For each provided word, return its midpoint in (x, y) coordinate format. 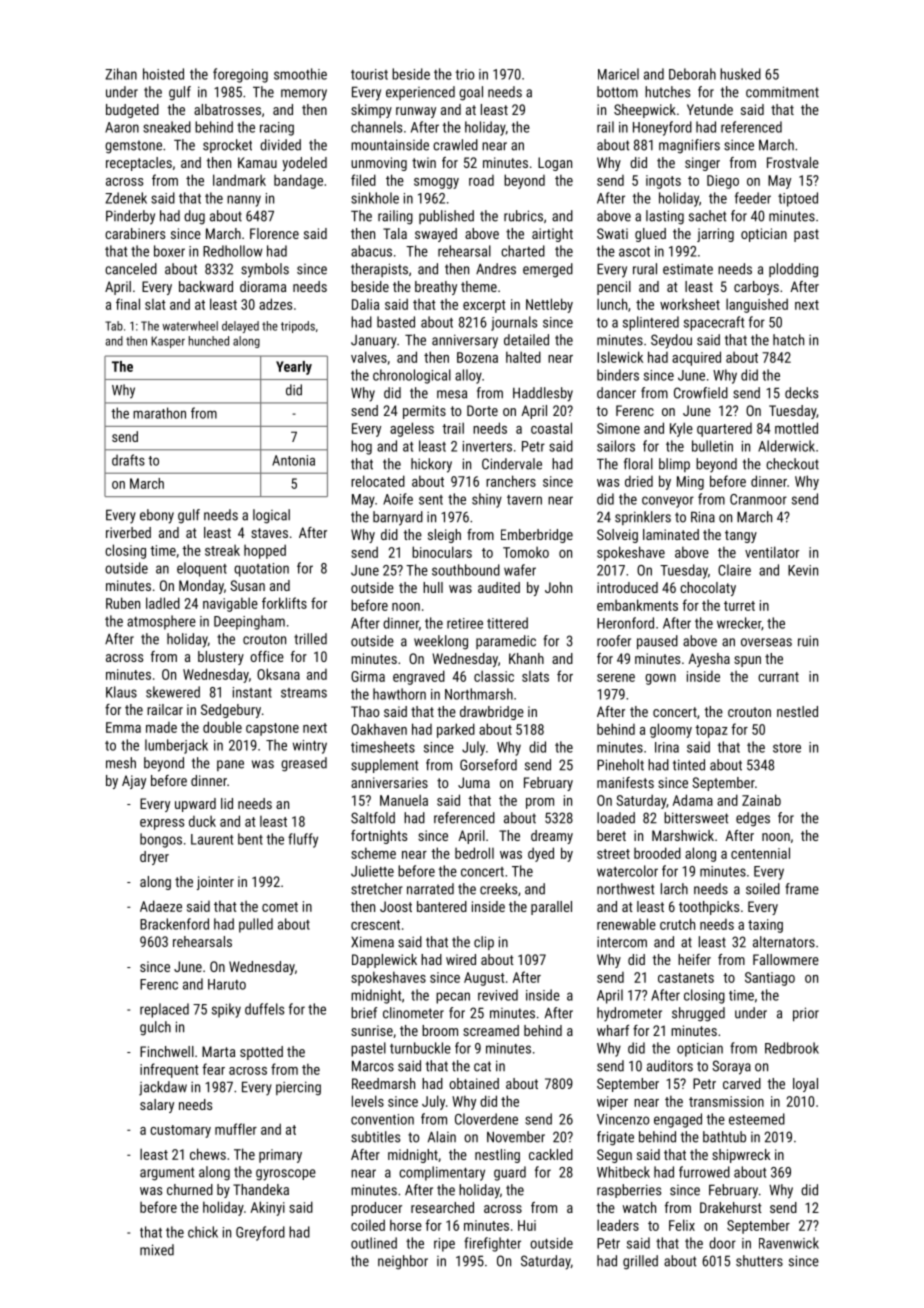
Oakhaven (379, 729)
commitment (782, 92)
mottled (796, 428)
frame (802, 889)
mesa (452, 394)
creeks (498, 889)
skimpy (371, 111)
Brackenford (174, 924)
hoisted (163, 74)
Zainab (761, 800)
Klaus (121, 692)
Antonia (293, 460)
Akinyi (268, 1208)
